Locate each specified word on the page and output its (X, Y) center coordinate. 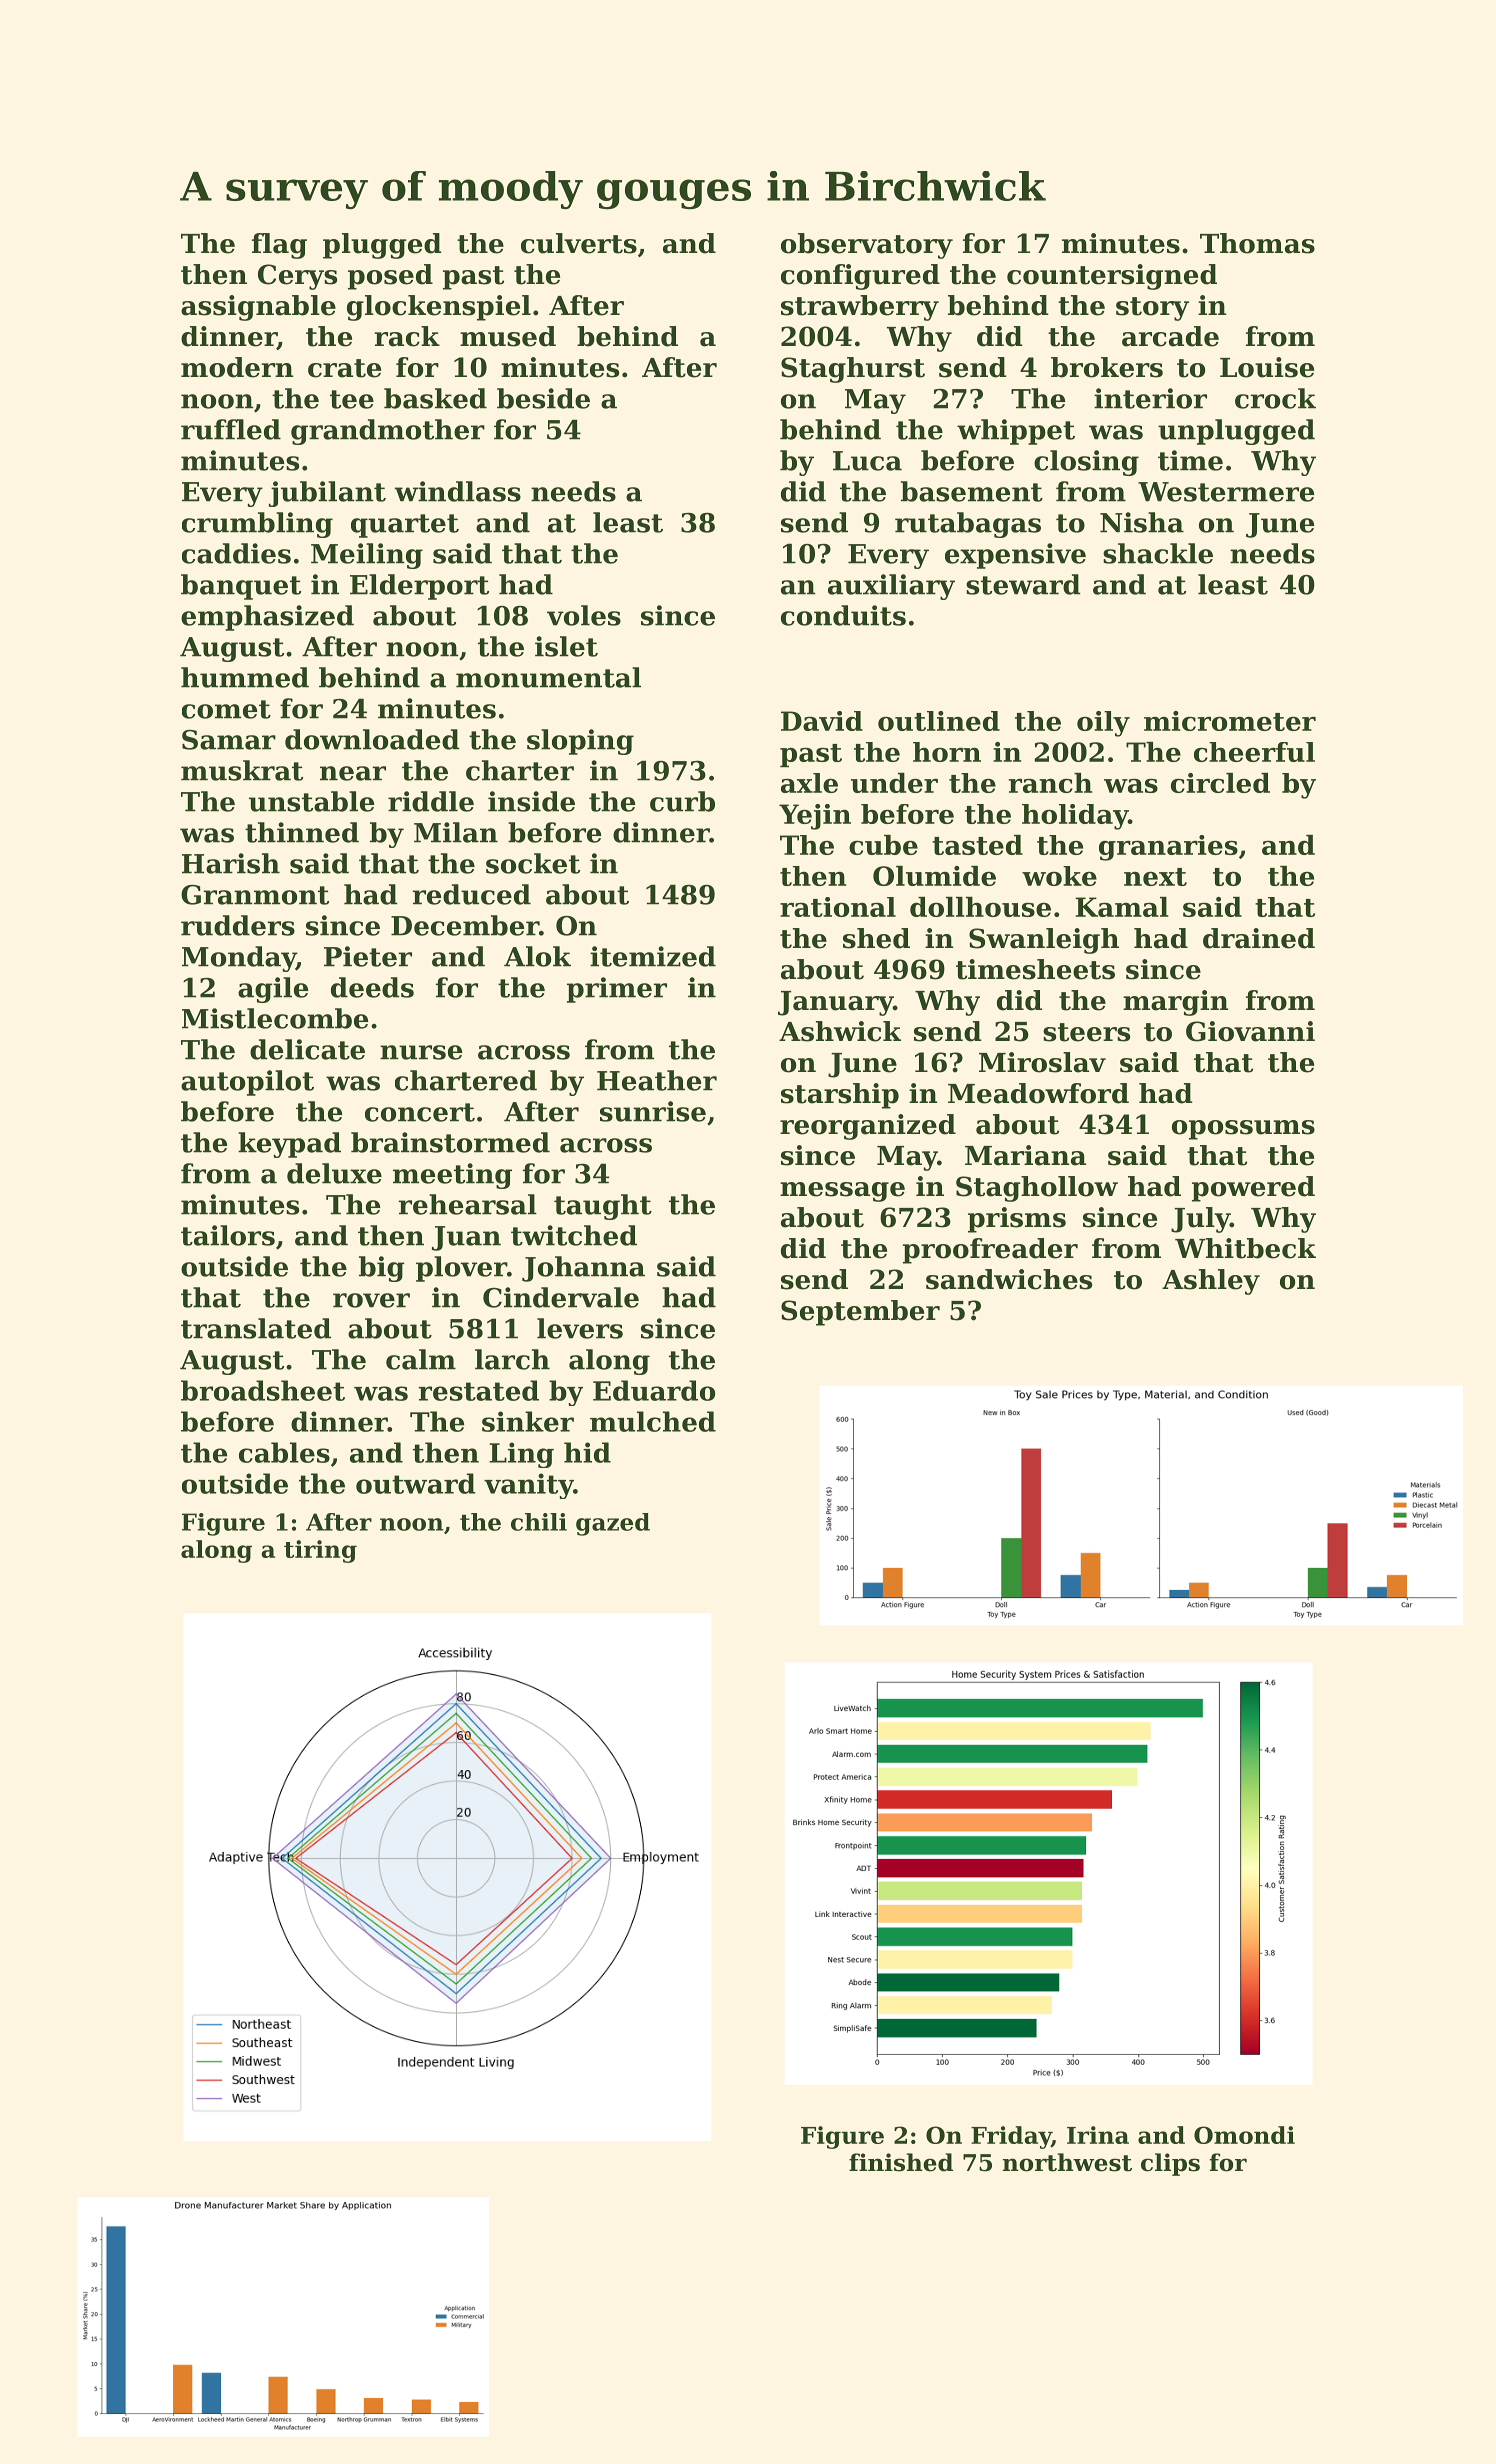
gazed (613, 1524)
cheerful (1254, 752)
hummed (245, 677)
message (842, 1192)
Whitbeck (1245, 1248)
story (1152, 309)
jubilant (327, 494)
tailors (228, 1235)
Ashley (1211, 1282)
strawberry (860, 308)
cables (284, 1452)
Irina (1098, 2135)
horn (947, 752)
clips (1170, 2164)
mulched (653, 1421)
